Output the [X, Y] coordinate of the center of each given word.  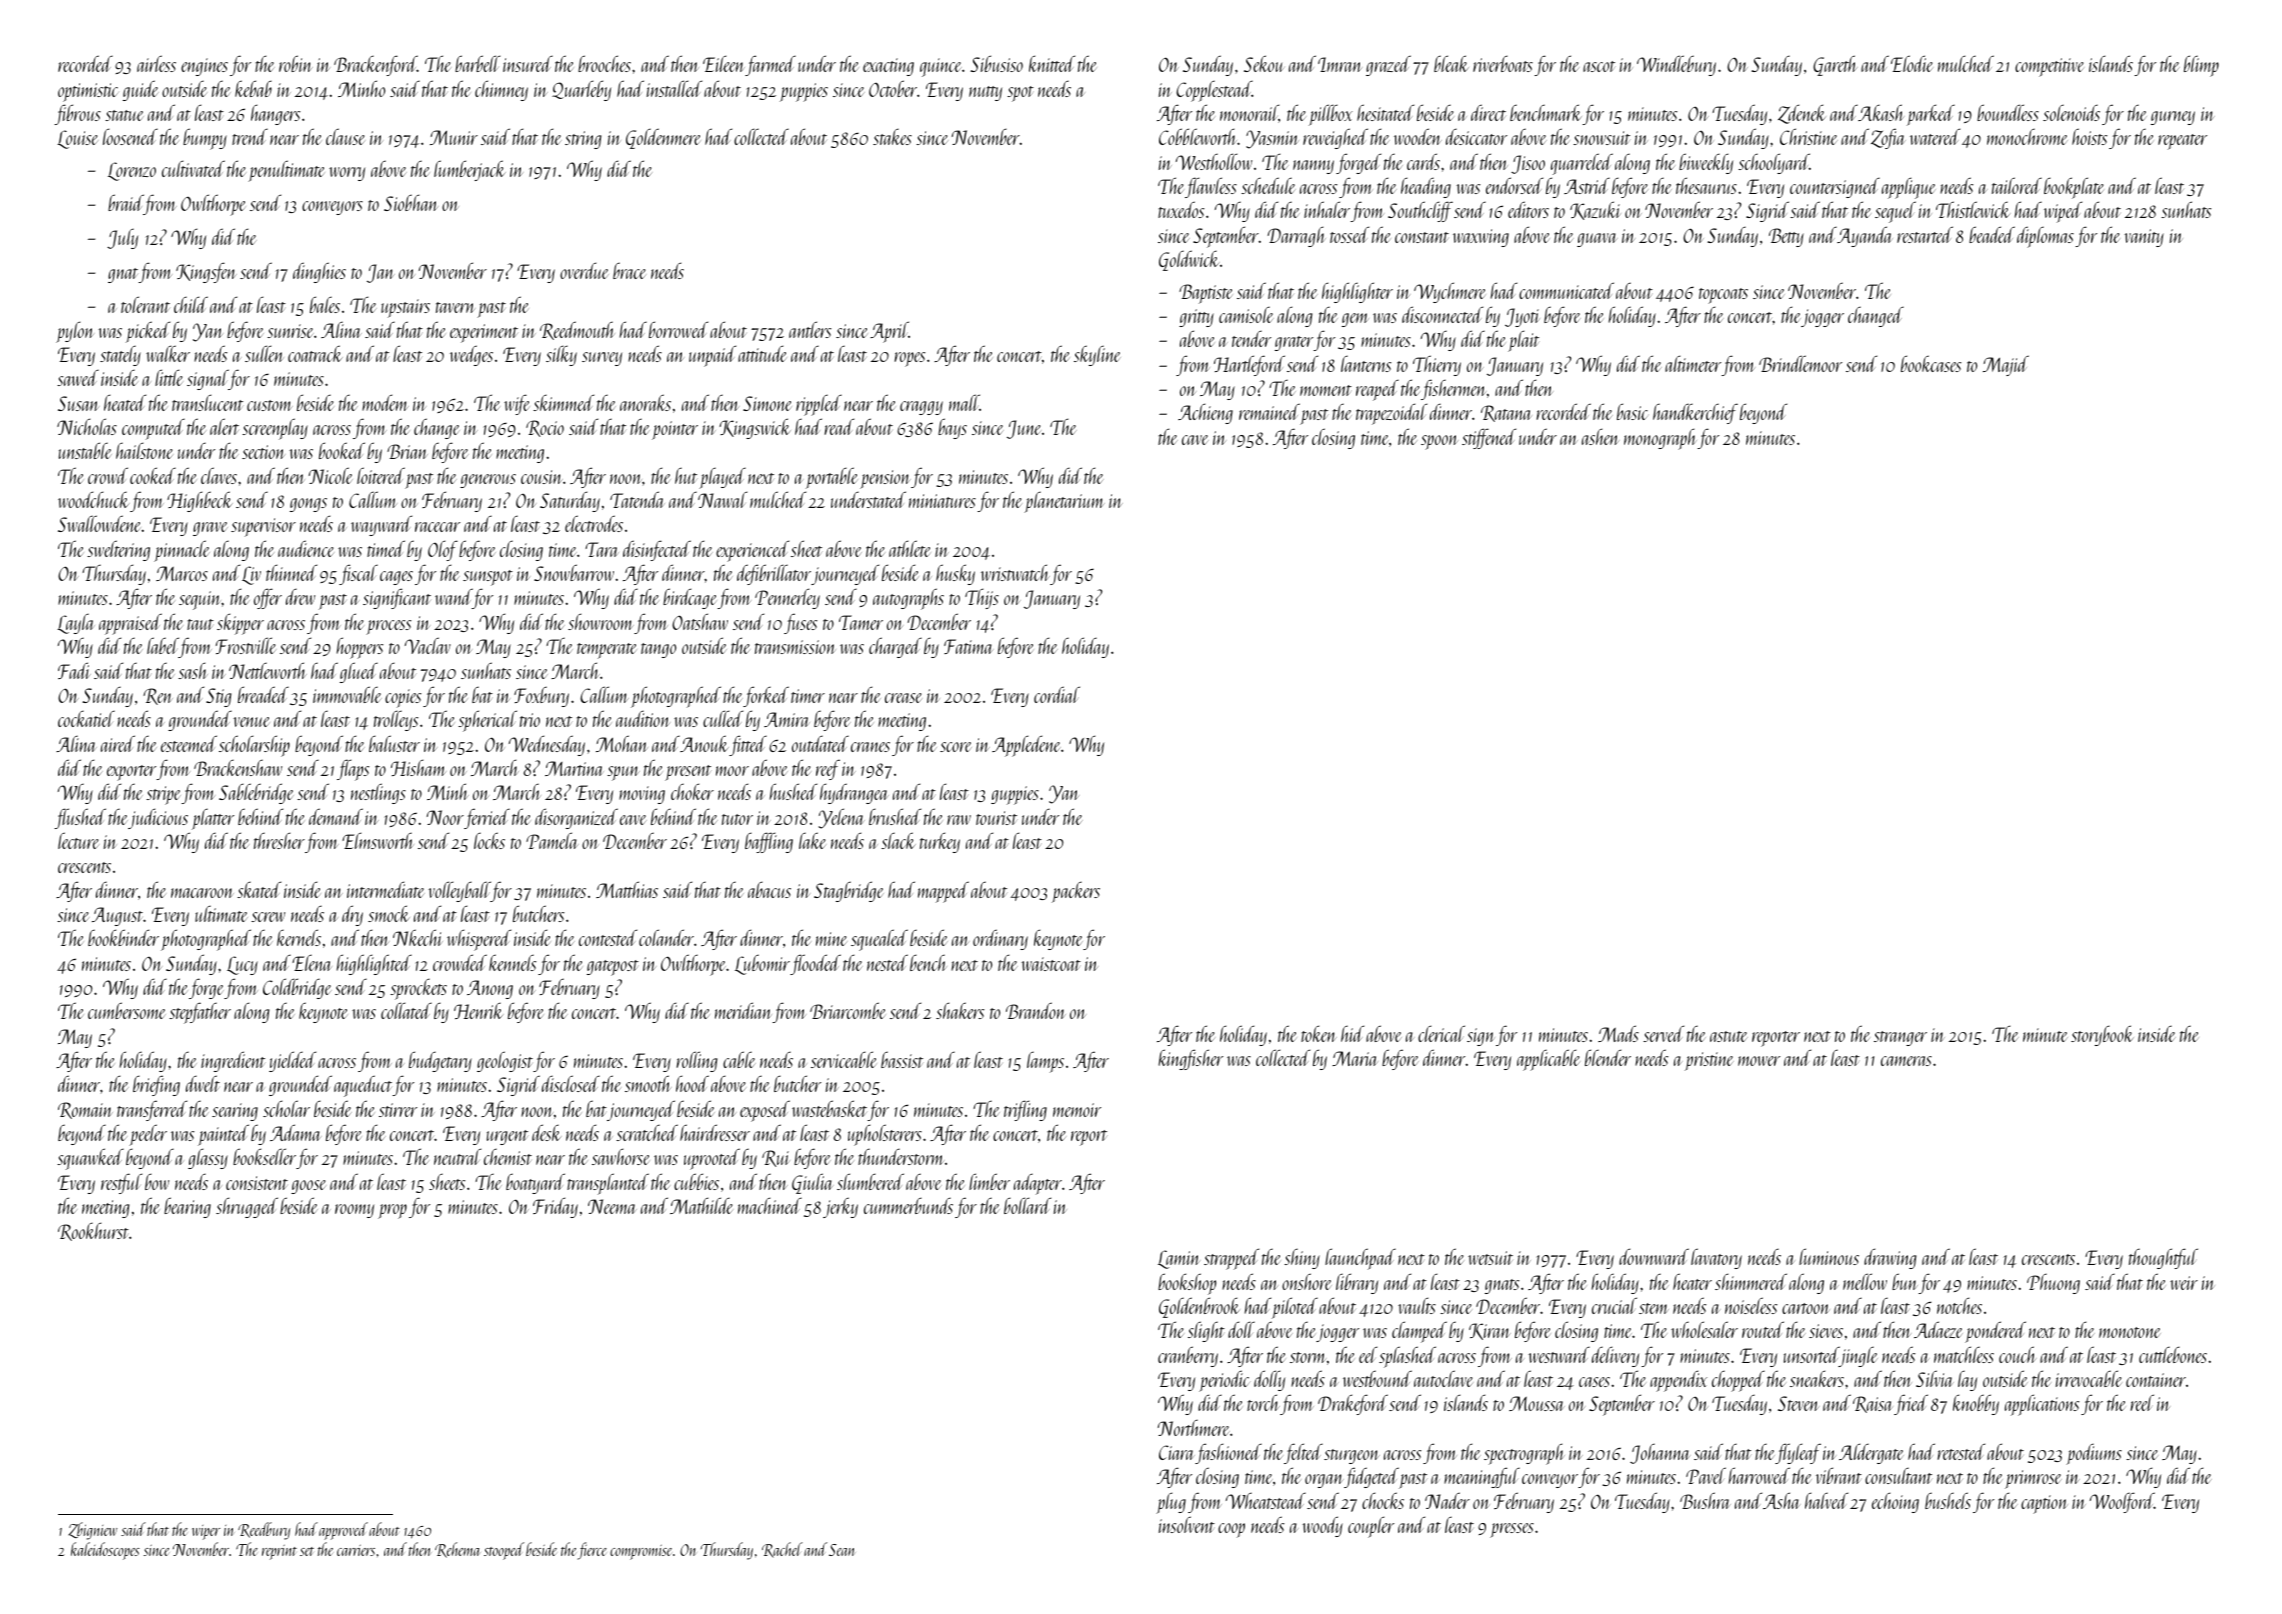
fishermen [1453, 389]
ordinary [1000, 939]
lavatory [1716, 1258]
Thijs [982, 598]
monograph [1661, 439]
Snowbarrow [574, 572]
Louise [77, 139]
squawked [90, 1159]
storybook [2102, 1035]
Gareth [1835, 65]
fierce [592, 1551]
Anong [490, 989]
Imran [1340, 64]
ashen [1600, 436]
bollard [1027, 1205]
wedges [471, 355]
